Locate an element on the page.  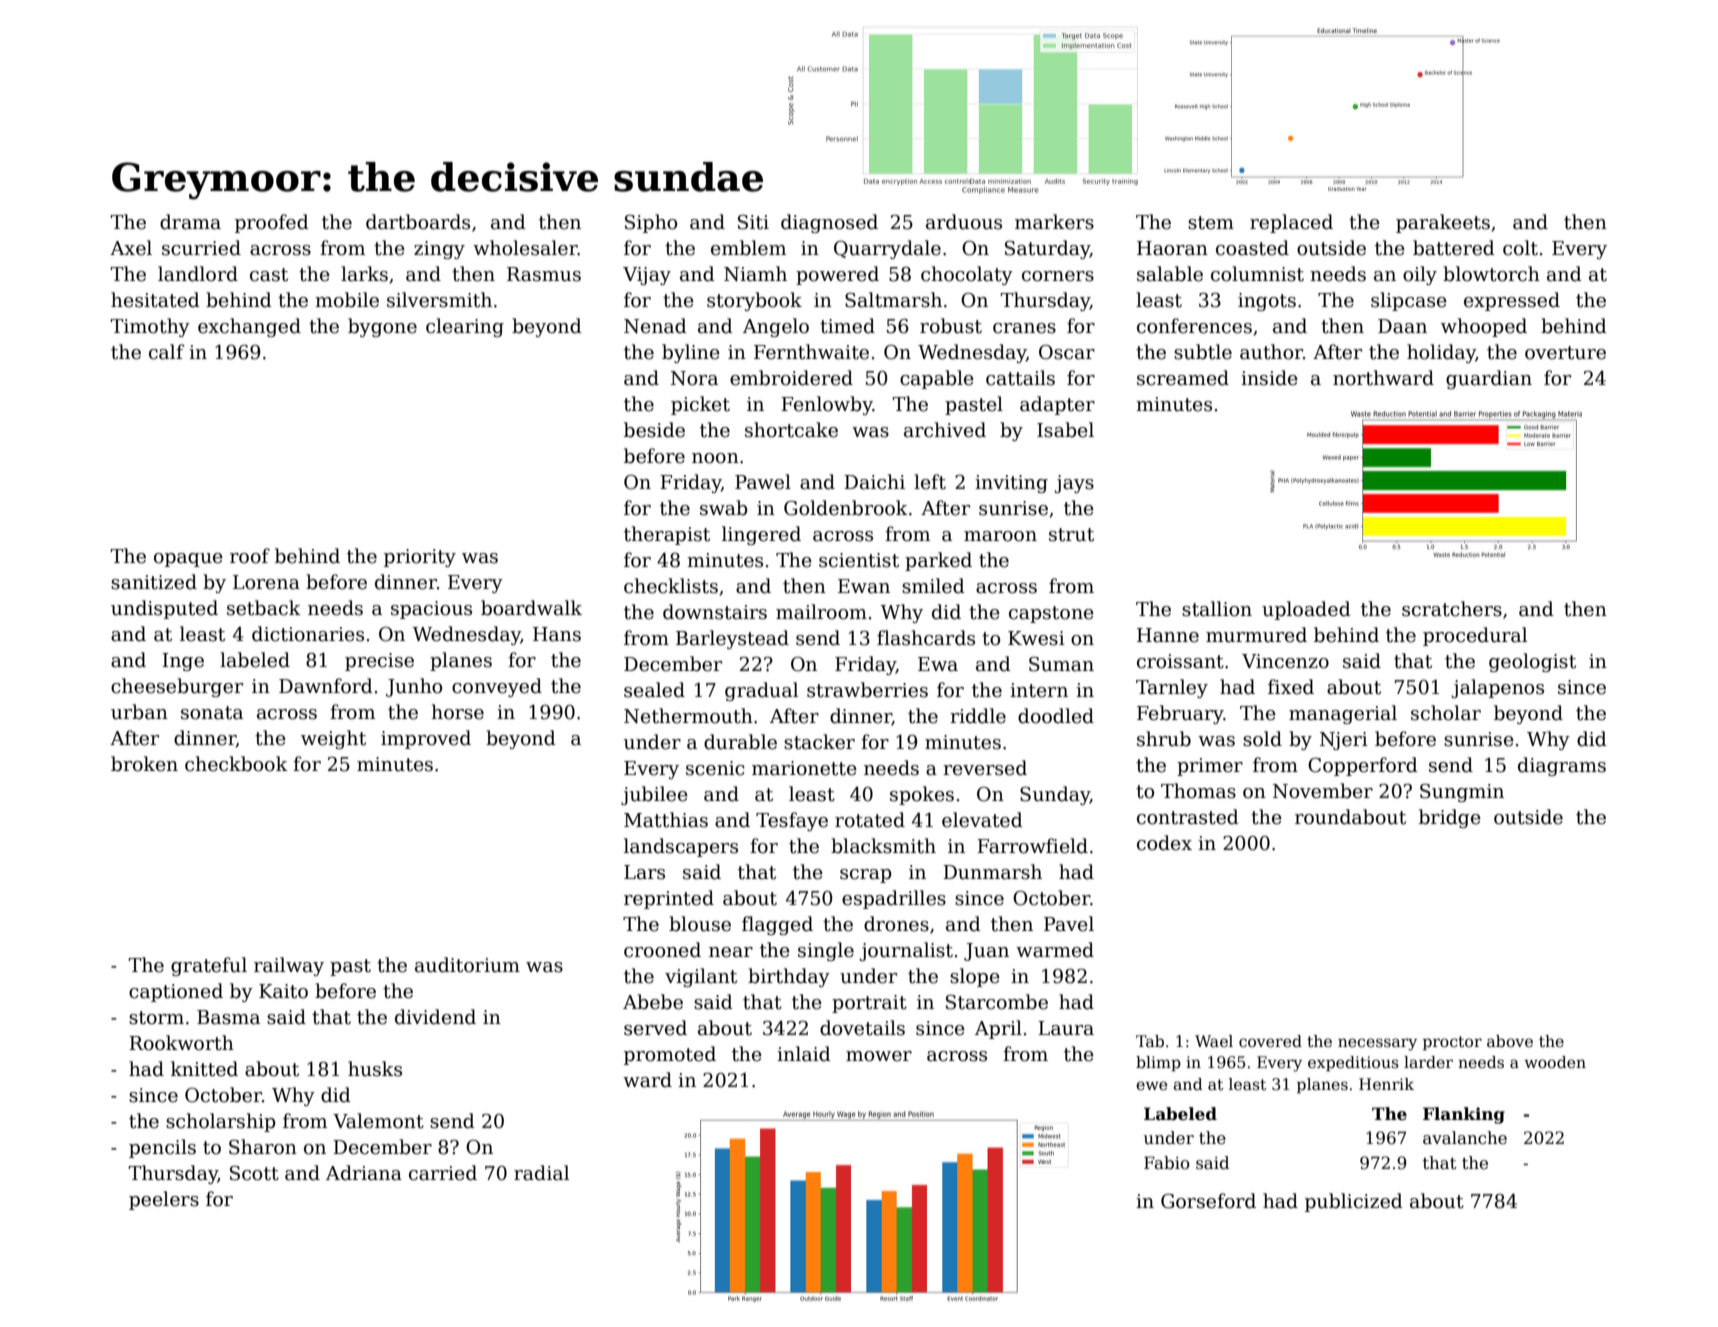
markers is located at coordinates (1054, 222).
